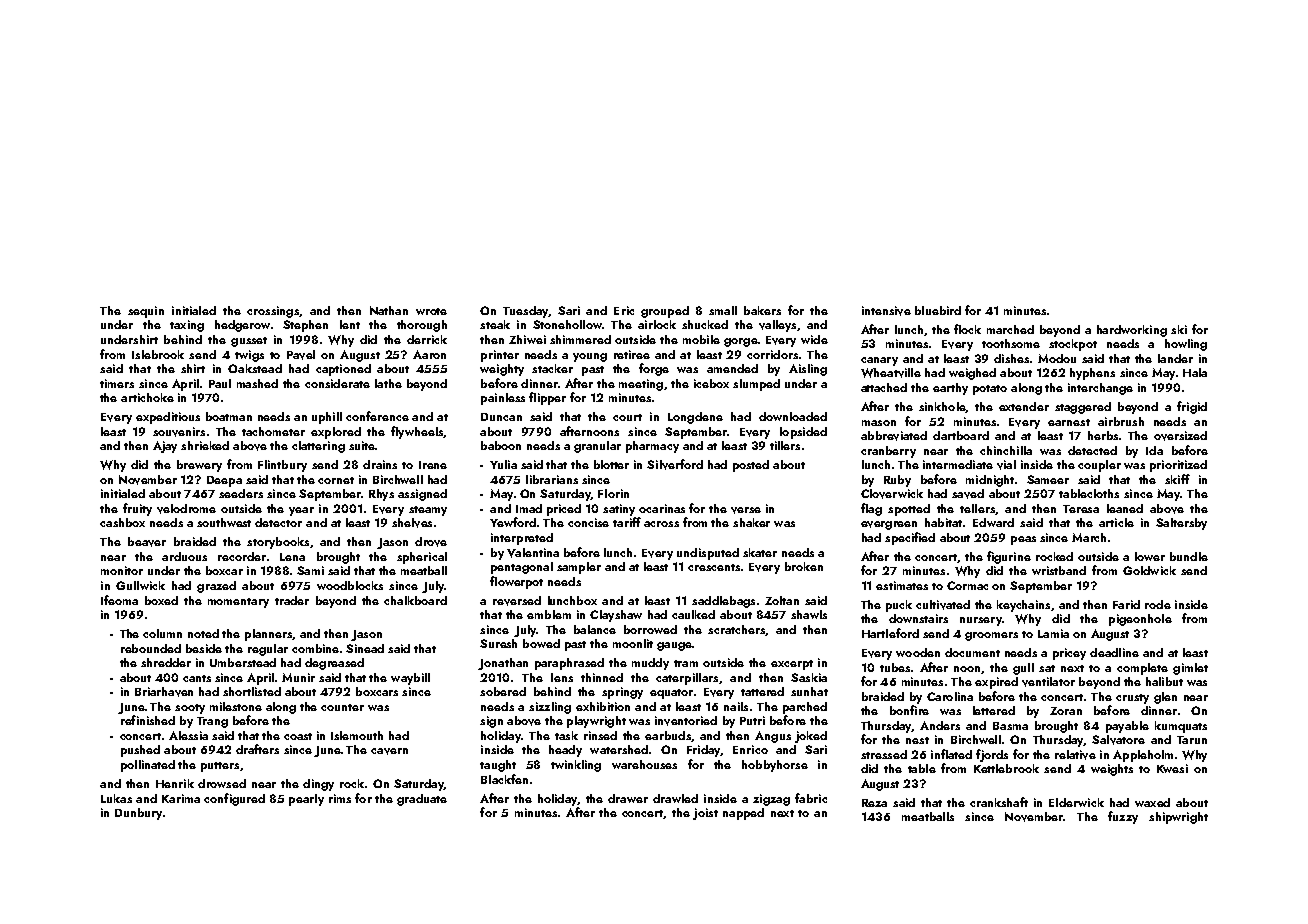 Image resolution: width=1308 pixels, height=924 pixels. Describe the element at coordinates (686, 721) in the image. I see `inventoried` at that location.
